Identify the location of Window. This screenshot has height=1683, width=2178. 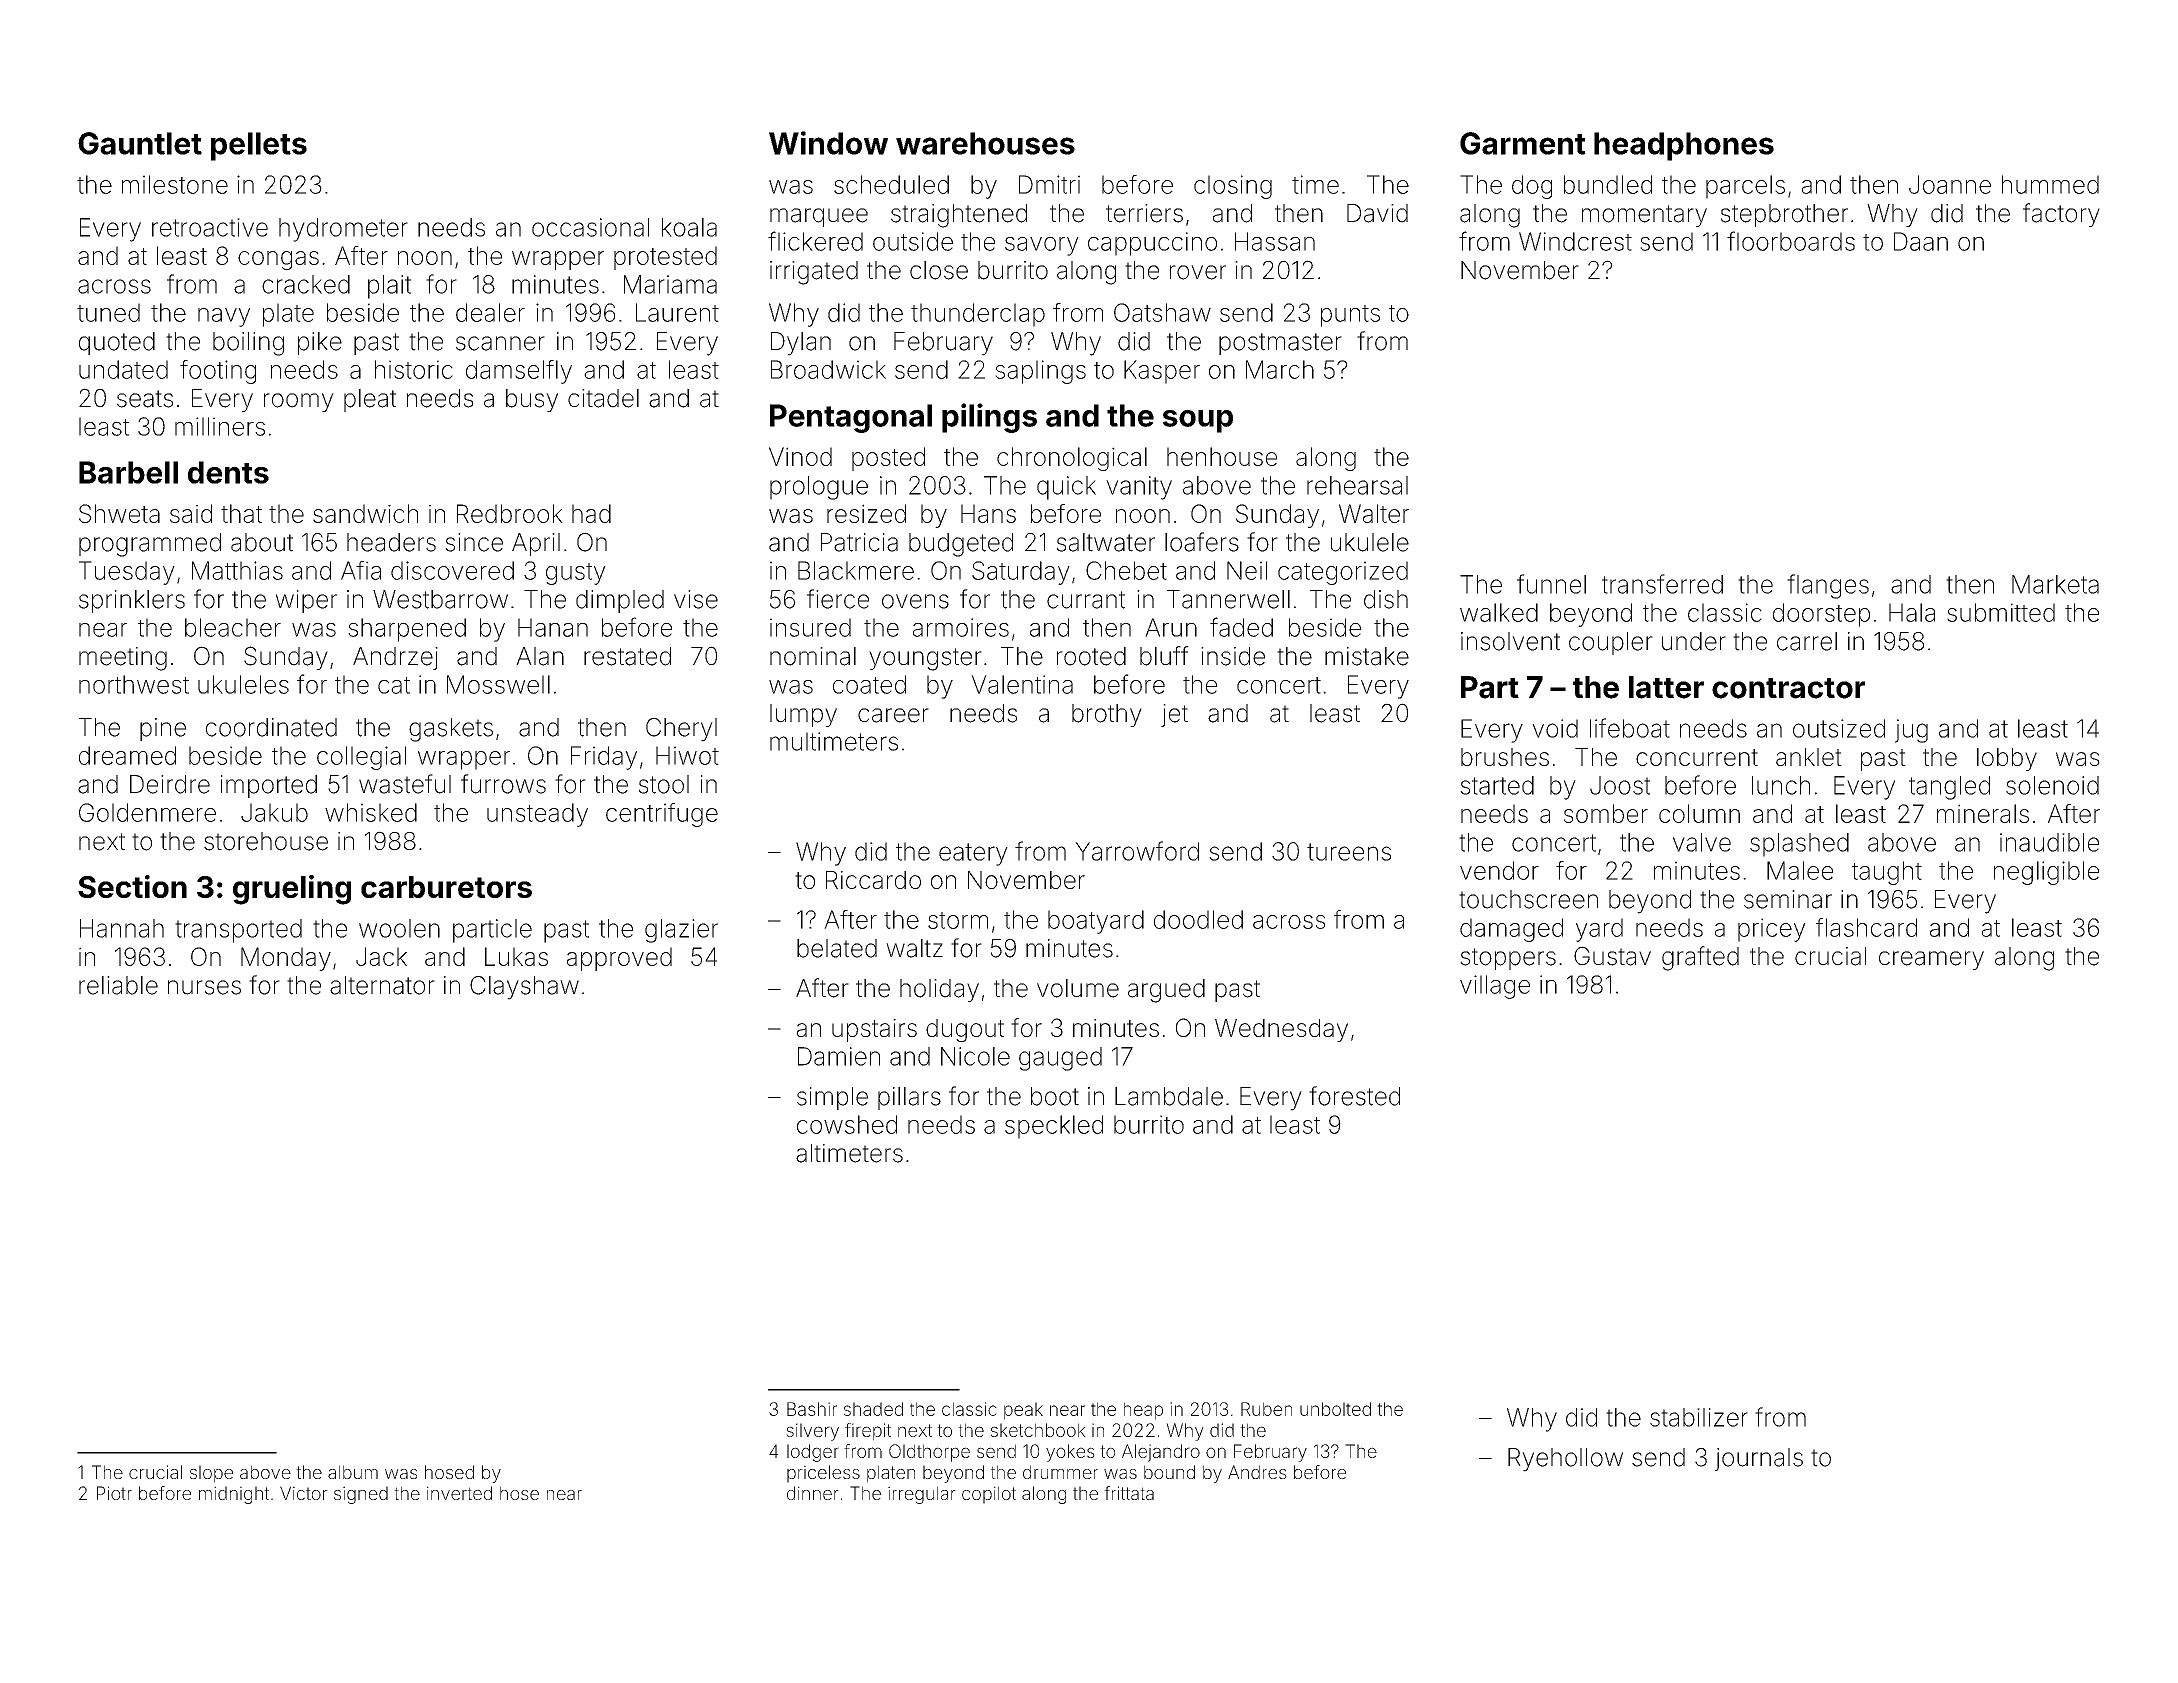
(828, 143).
